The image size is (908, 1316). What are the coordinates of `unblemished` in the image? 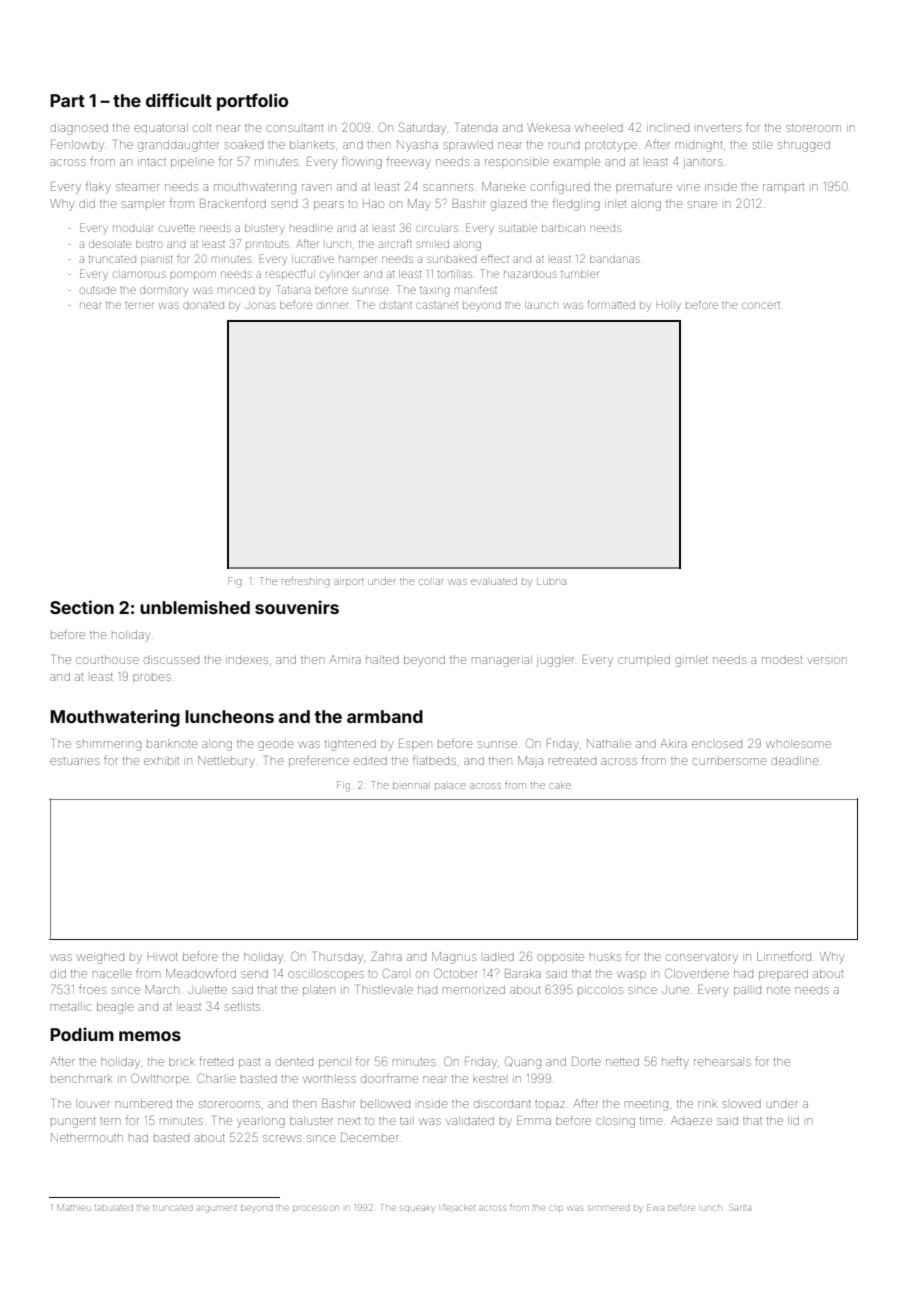 It's located at (195, 607).
